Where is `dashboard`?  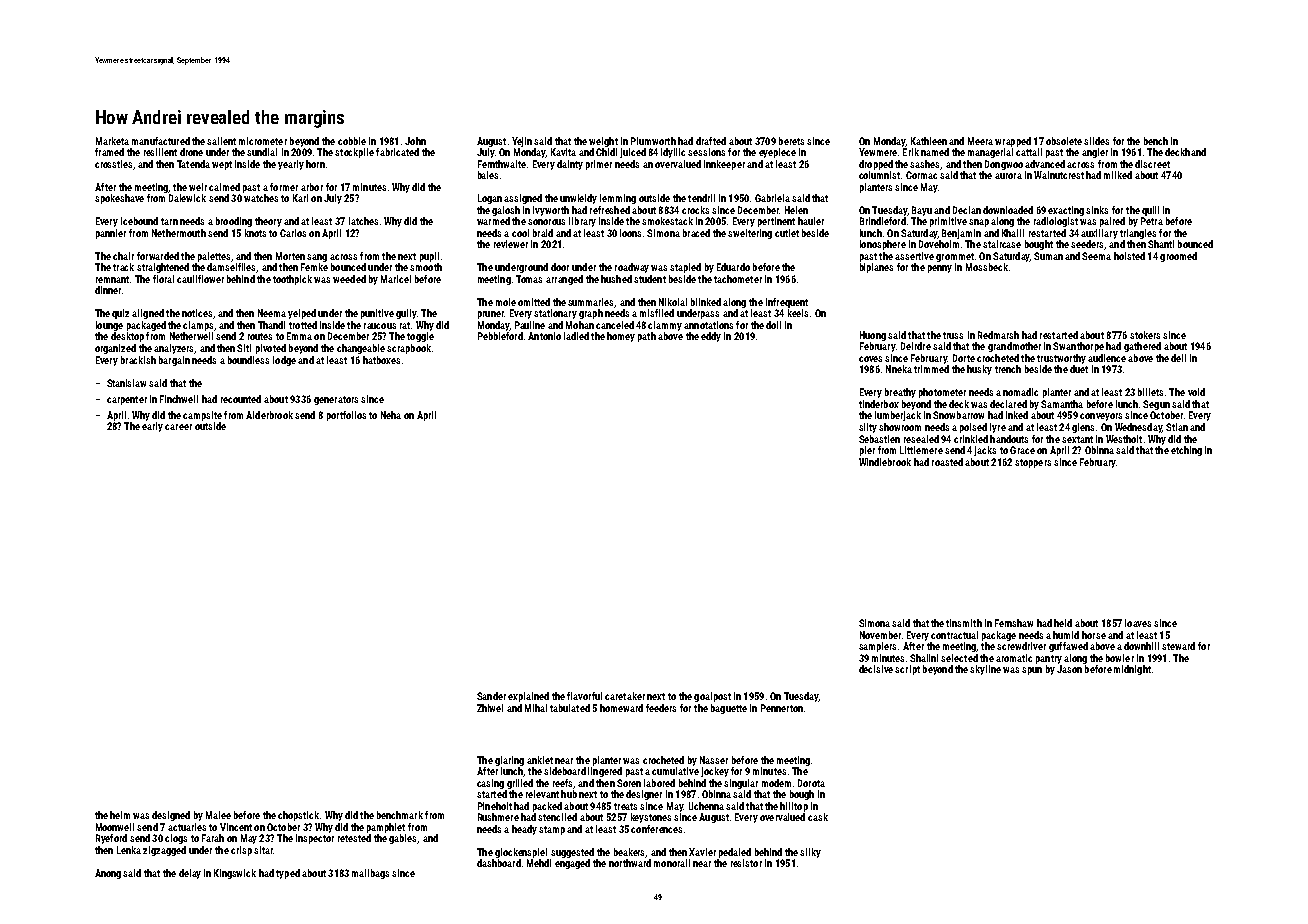 dashboard is located at coordinates (499, 863).
